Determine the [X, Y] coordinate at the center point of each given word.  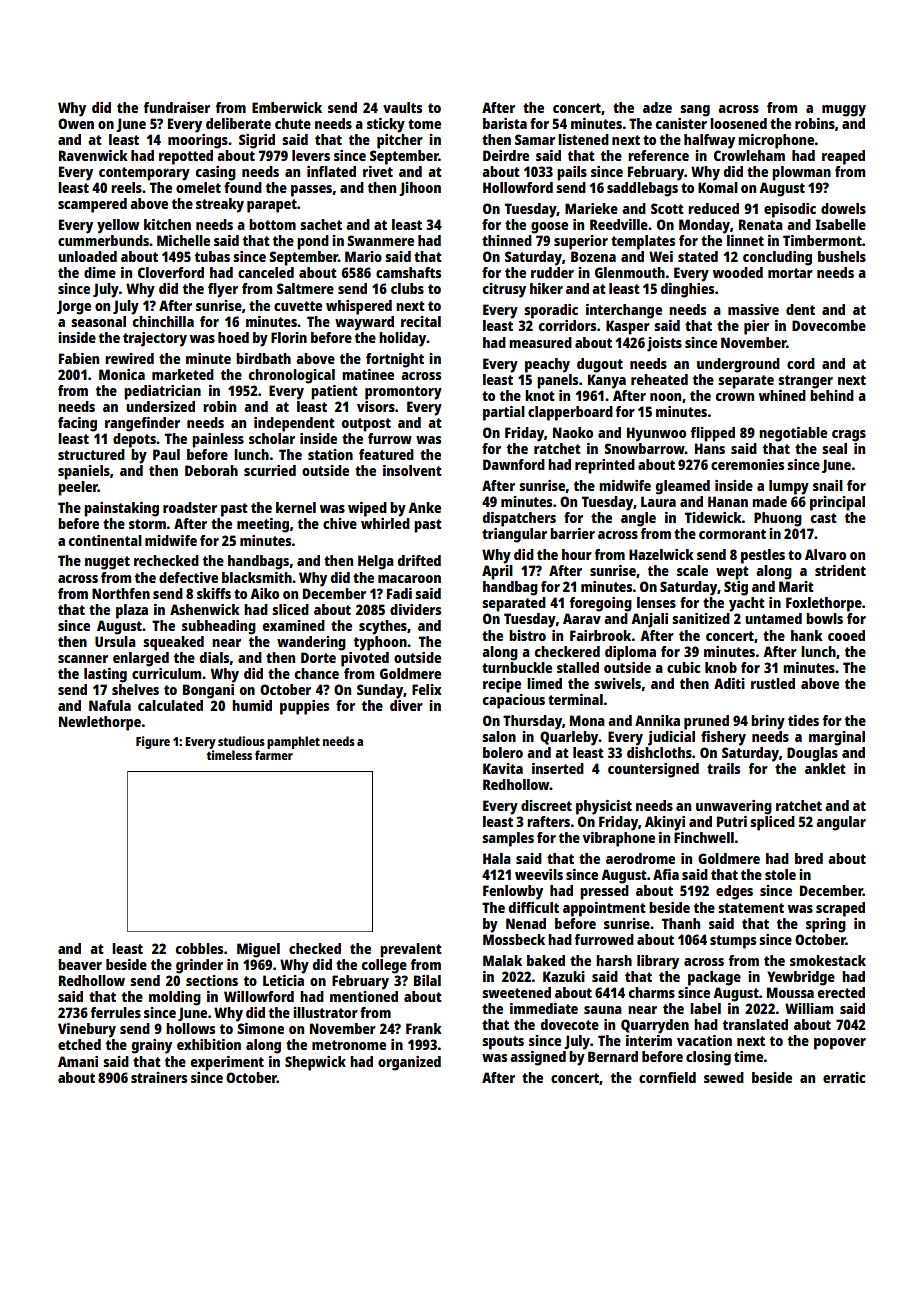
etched [79, 1044]
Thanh [681, 923]
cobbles [199, 948]
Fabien [79, 358]
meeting [263, 525]
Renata [761, 224]
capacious [514, 701]
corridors [567, 325]
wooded [738, 272]
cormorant [732, 534]
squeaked [173, 643]
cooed [846, 635]
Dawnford [514, 464]
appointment [604, 909]
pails [572, 173]
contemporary [144, 174]
